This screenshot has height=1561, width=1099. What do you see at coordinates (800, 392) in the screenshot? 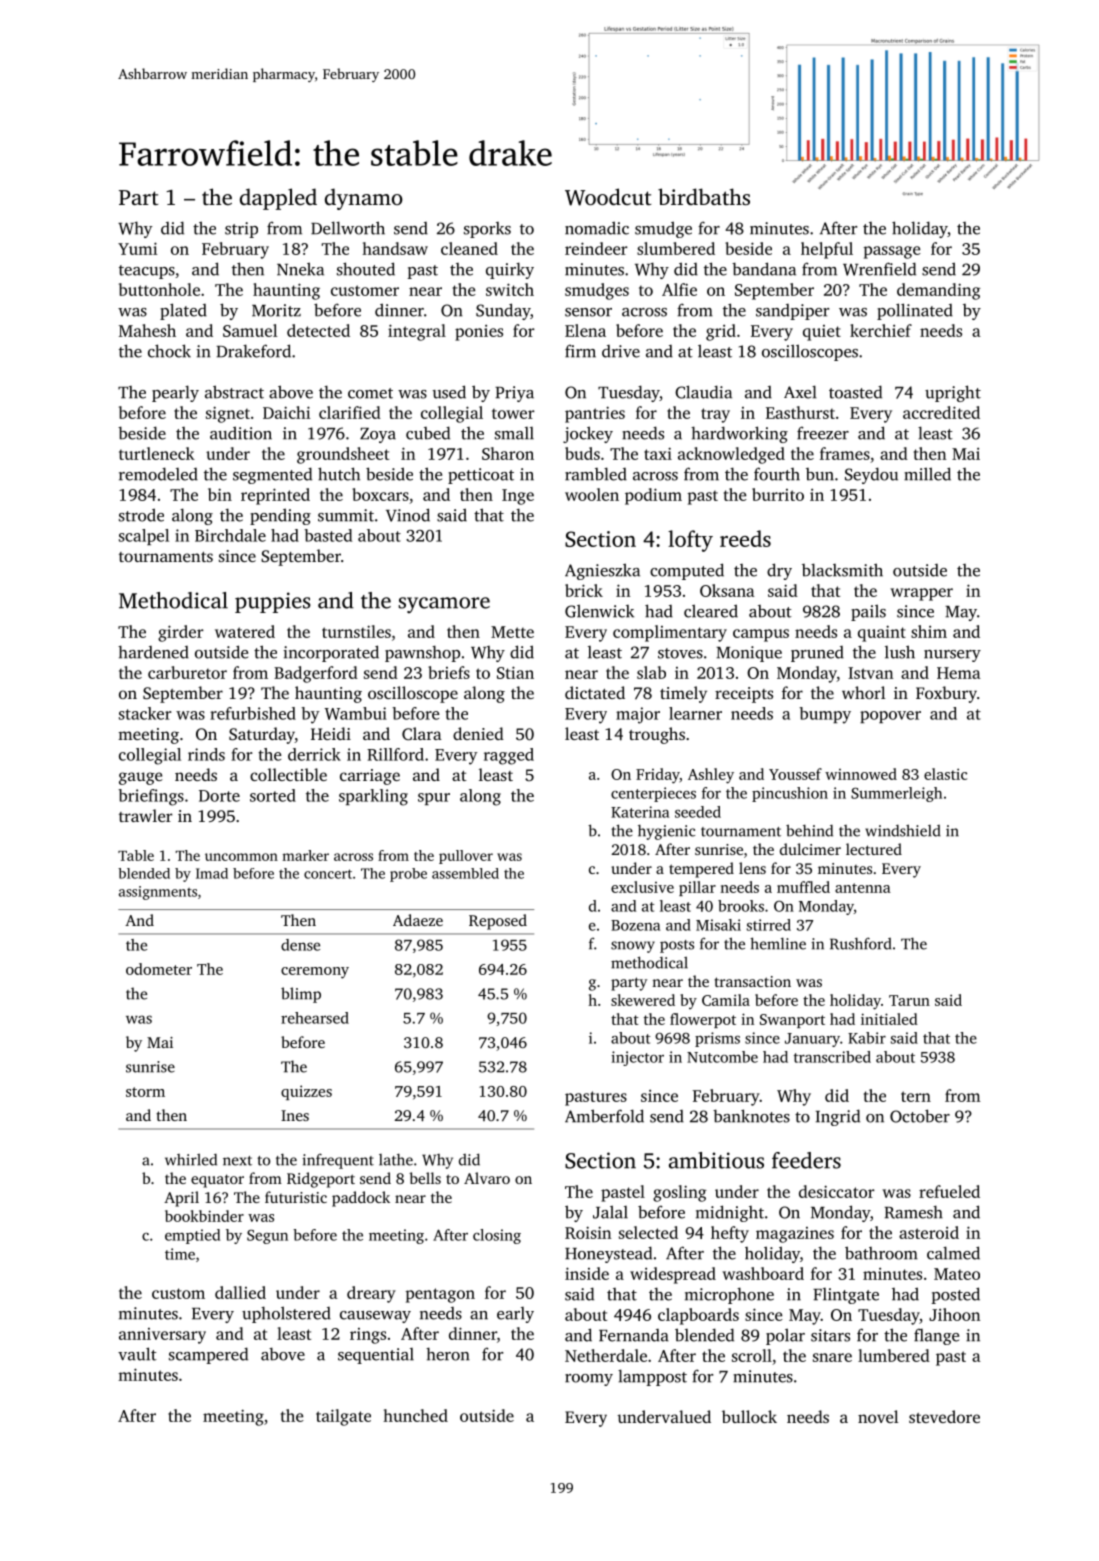
I see `Axel` at bounding box center [800, 392].
